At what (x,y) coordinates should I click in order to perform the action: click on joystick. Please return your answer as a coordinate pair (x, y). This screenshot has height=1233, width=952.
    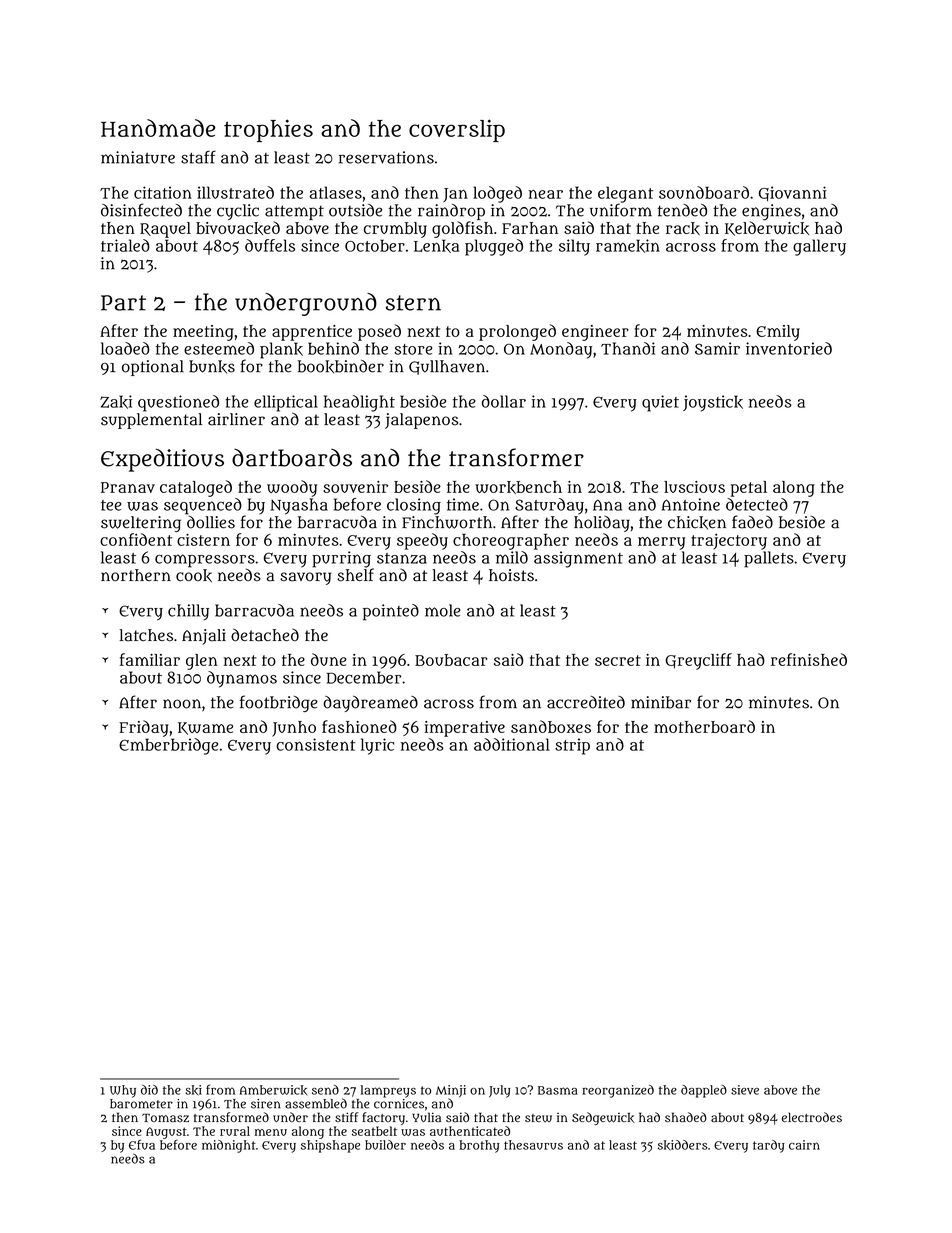
    Looking at the image, I should click on (713, 403).
